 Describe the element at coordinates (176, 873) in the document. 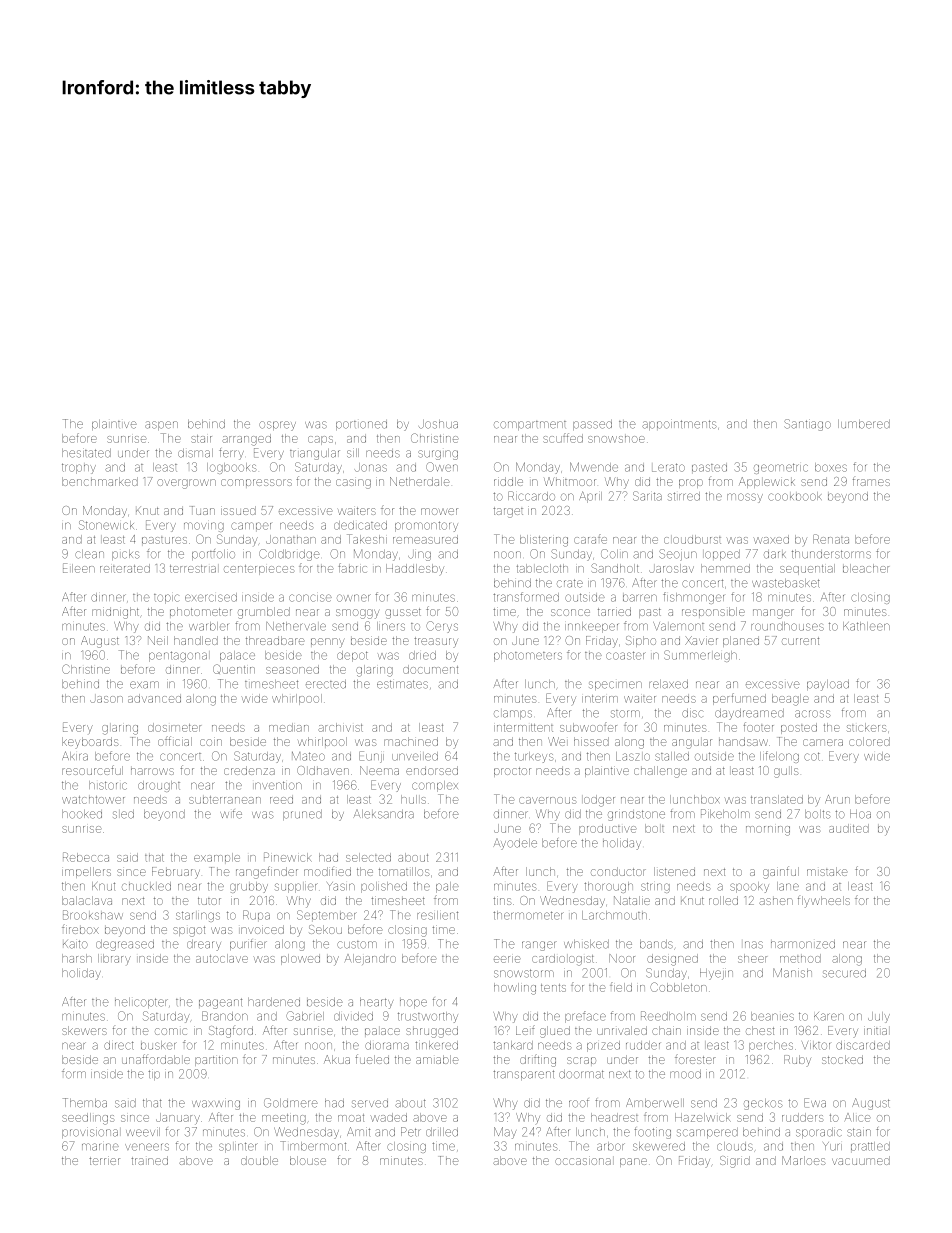

I see `February` at that location.
